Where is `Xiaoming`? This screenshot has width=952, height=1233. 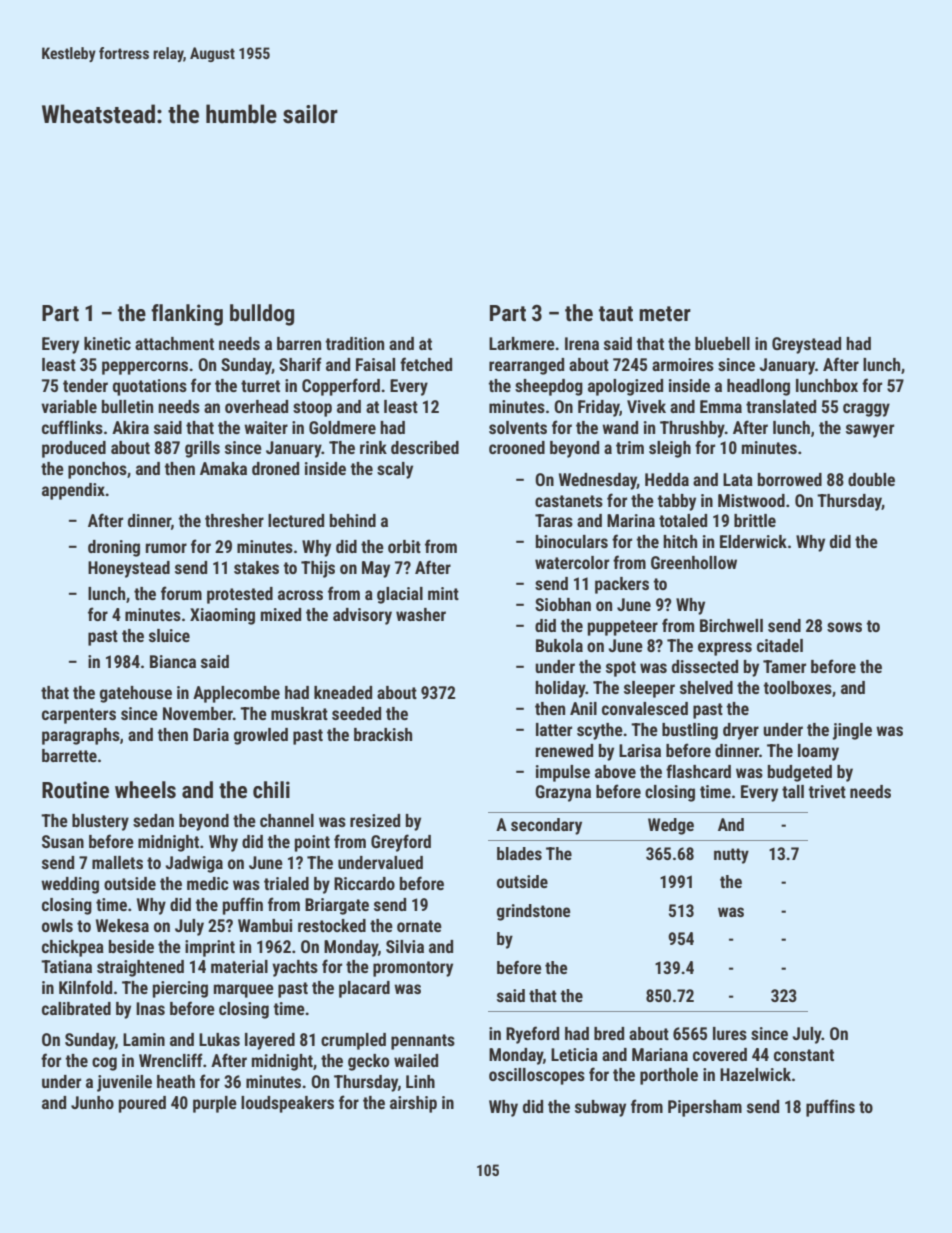
Xiaoming is located at coordinates (222, 616).
